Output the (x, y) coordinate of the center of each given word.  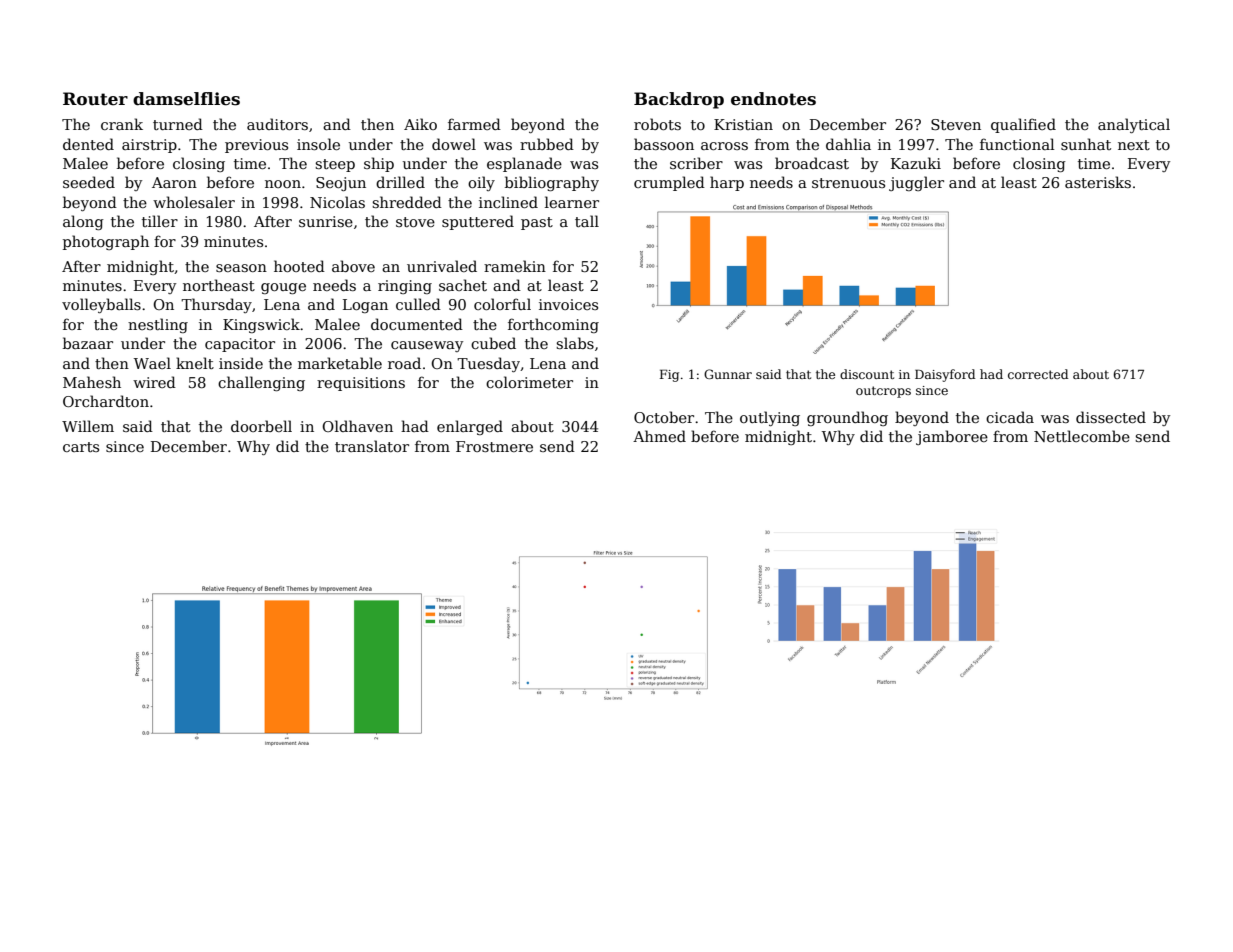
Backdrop (679, 100)
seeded (89, 182)
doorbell (261, 426)
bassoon (664, 144)
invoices (568, 304)
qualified (1023, 125)
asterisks (1098, 182)
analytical (1134, 125)
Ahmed (659, 436)
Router (95, 99)
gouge (283, 288)
